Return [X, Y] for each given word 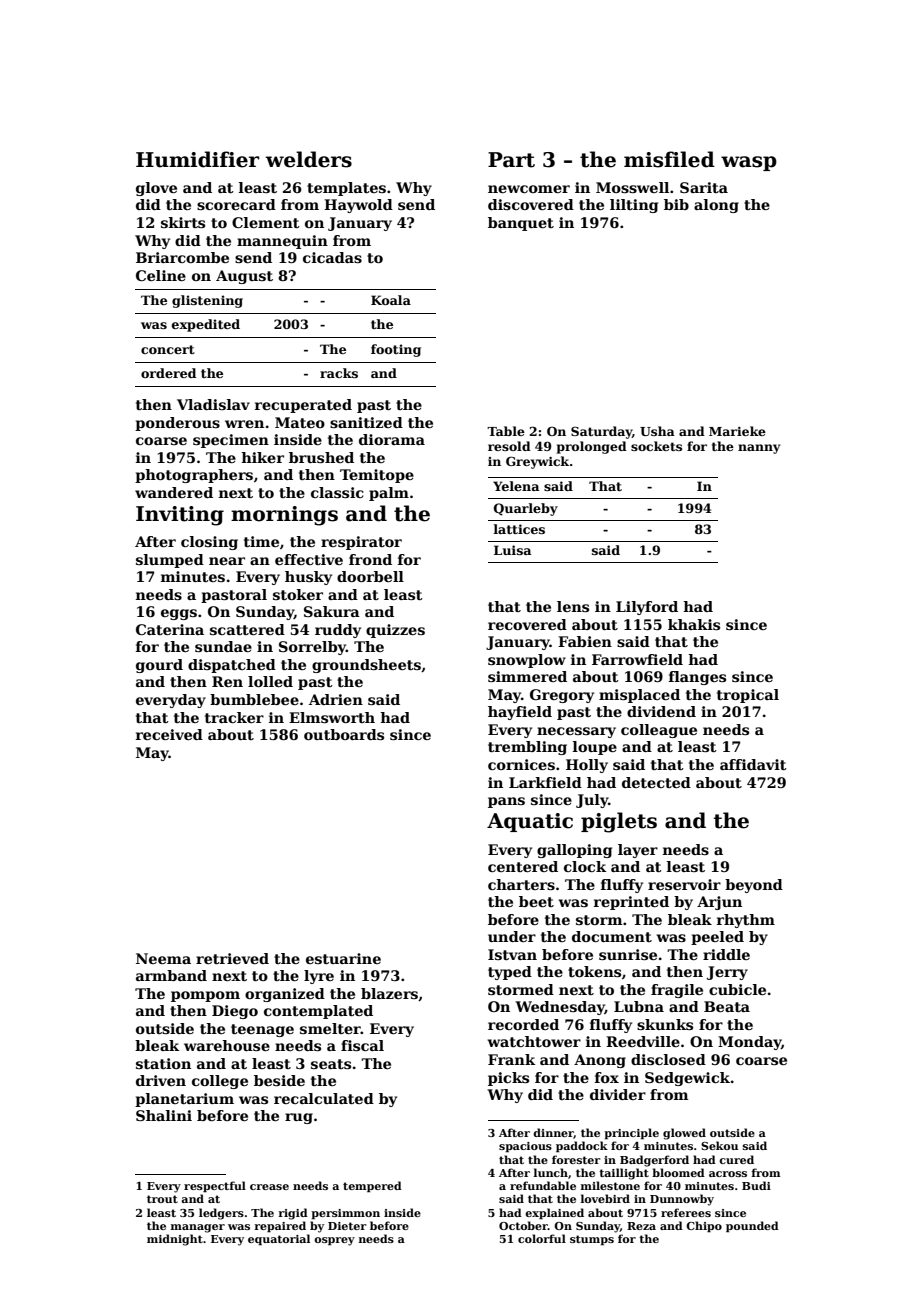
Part [511, 160]
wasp [749, 163]
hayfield [520, 713]
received [169, 734]
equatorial [279, 1240]
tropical [748, 696]
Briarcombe [182, 257]
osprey [334, 1241]
